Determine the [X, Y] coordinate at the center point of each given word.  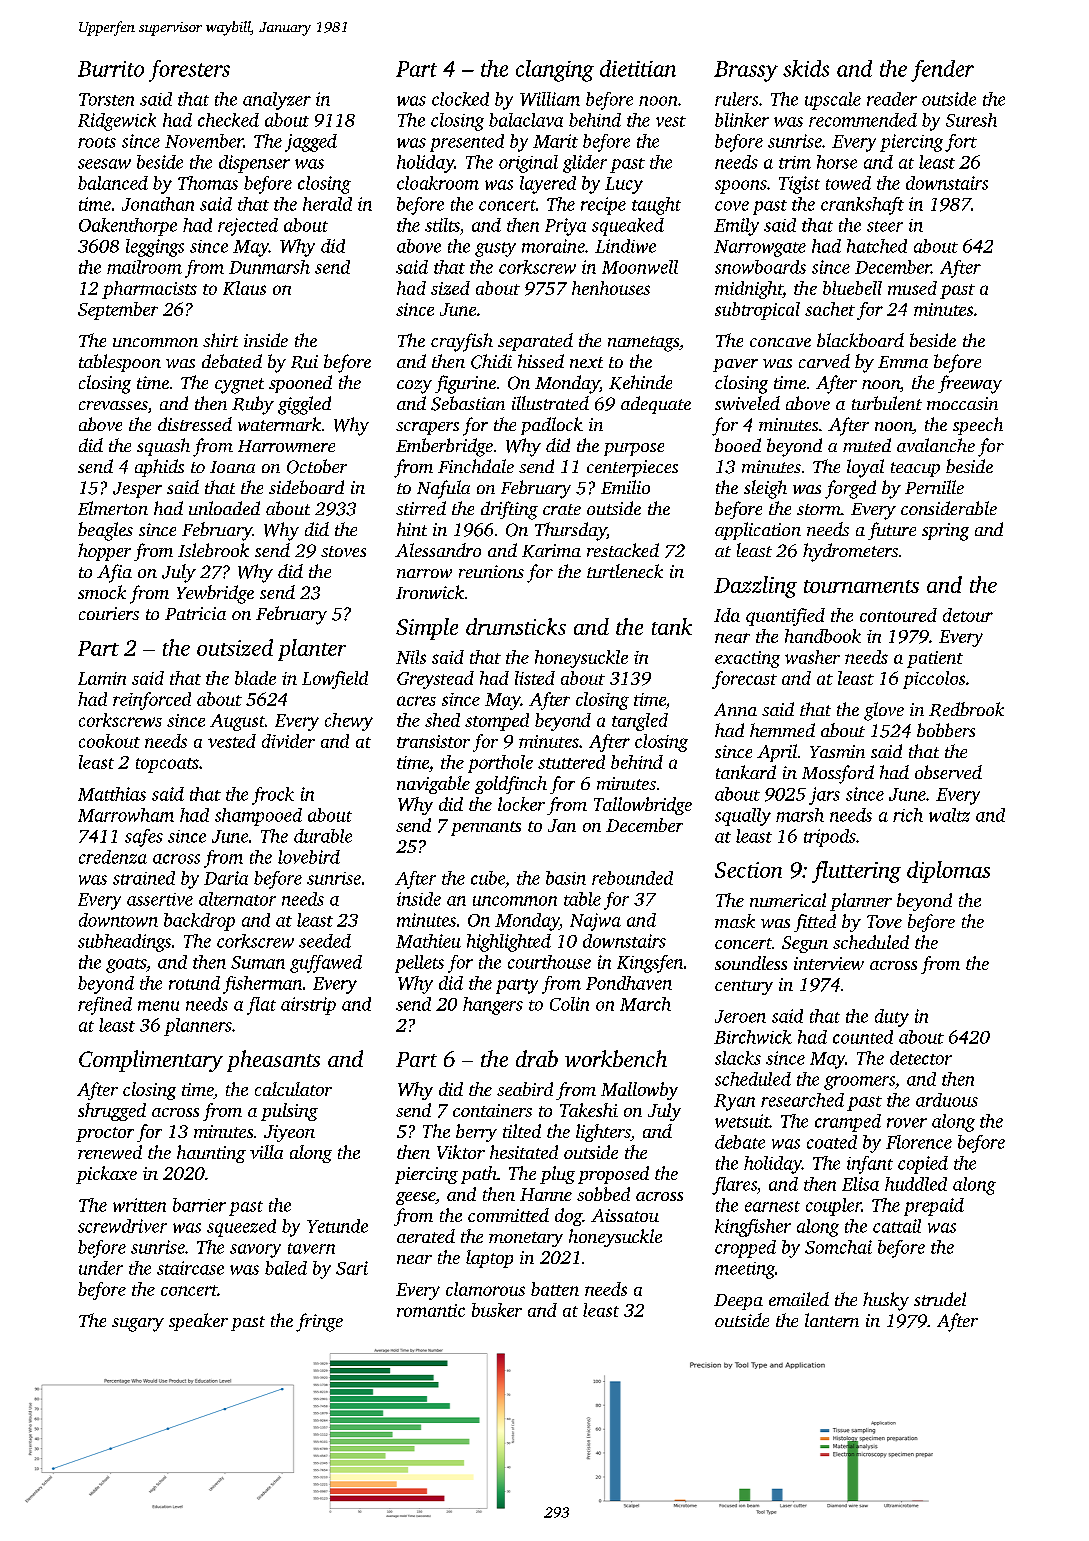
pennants [486, 828]
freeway [970, 384]
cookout [109, 741]
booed [738, 445]
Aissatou [625, 1215]
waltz [949, 815]
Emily [736, 227]
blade [255, 678]
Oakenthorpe [128, 227]
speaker [198, 1322]
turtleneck [625, 571]
